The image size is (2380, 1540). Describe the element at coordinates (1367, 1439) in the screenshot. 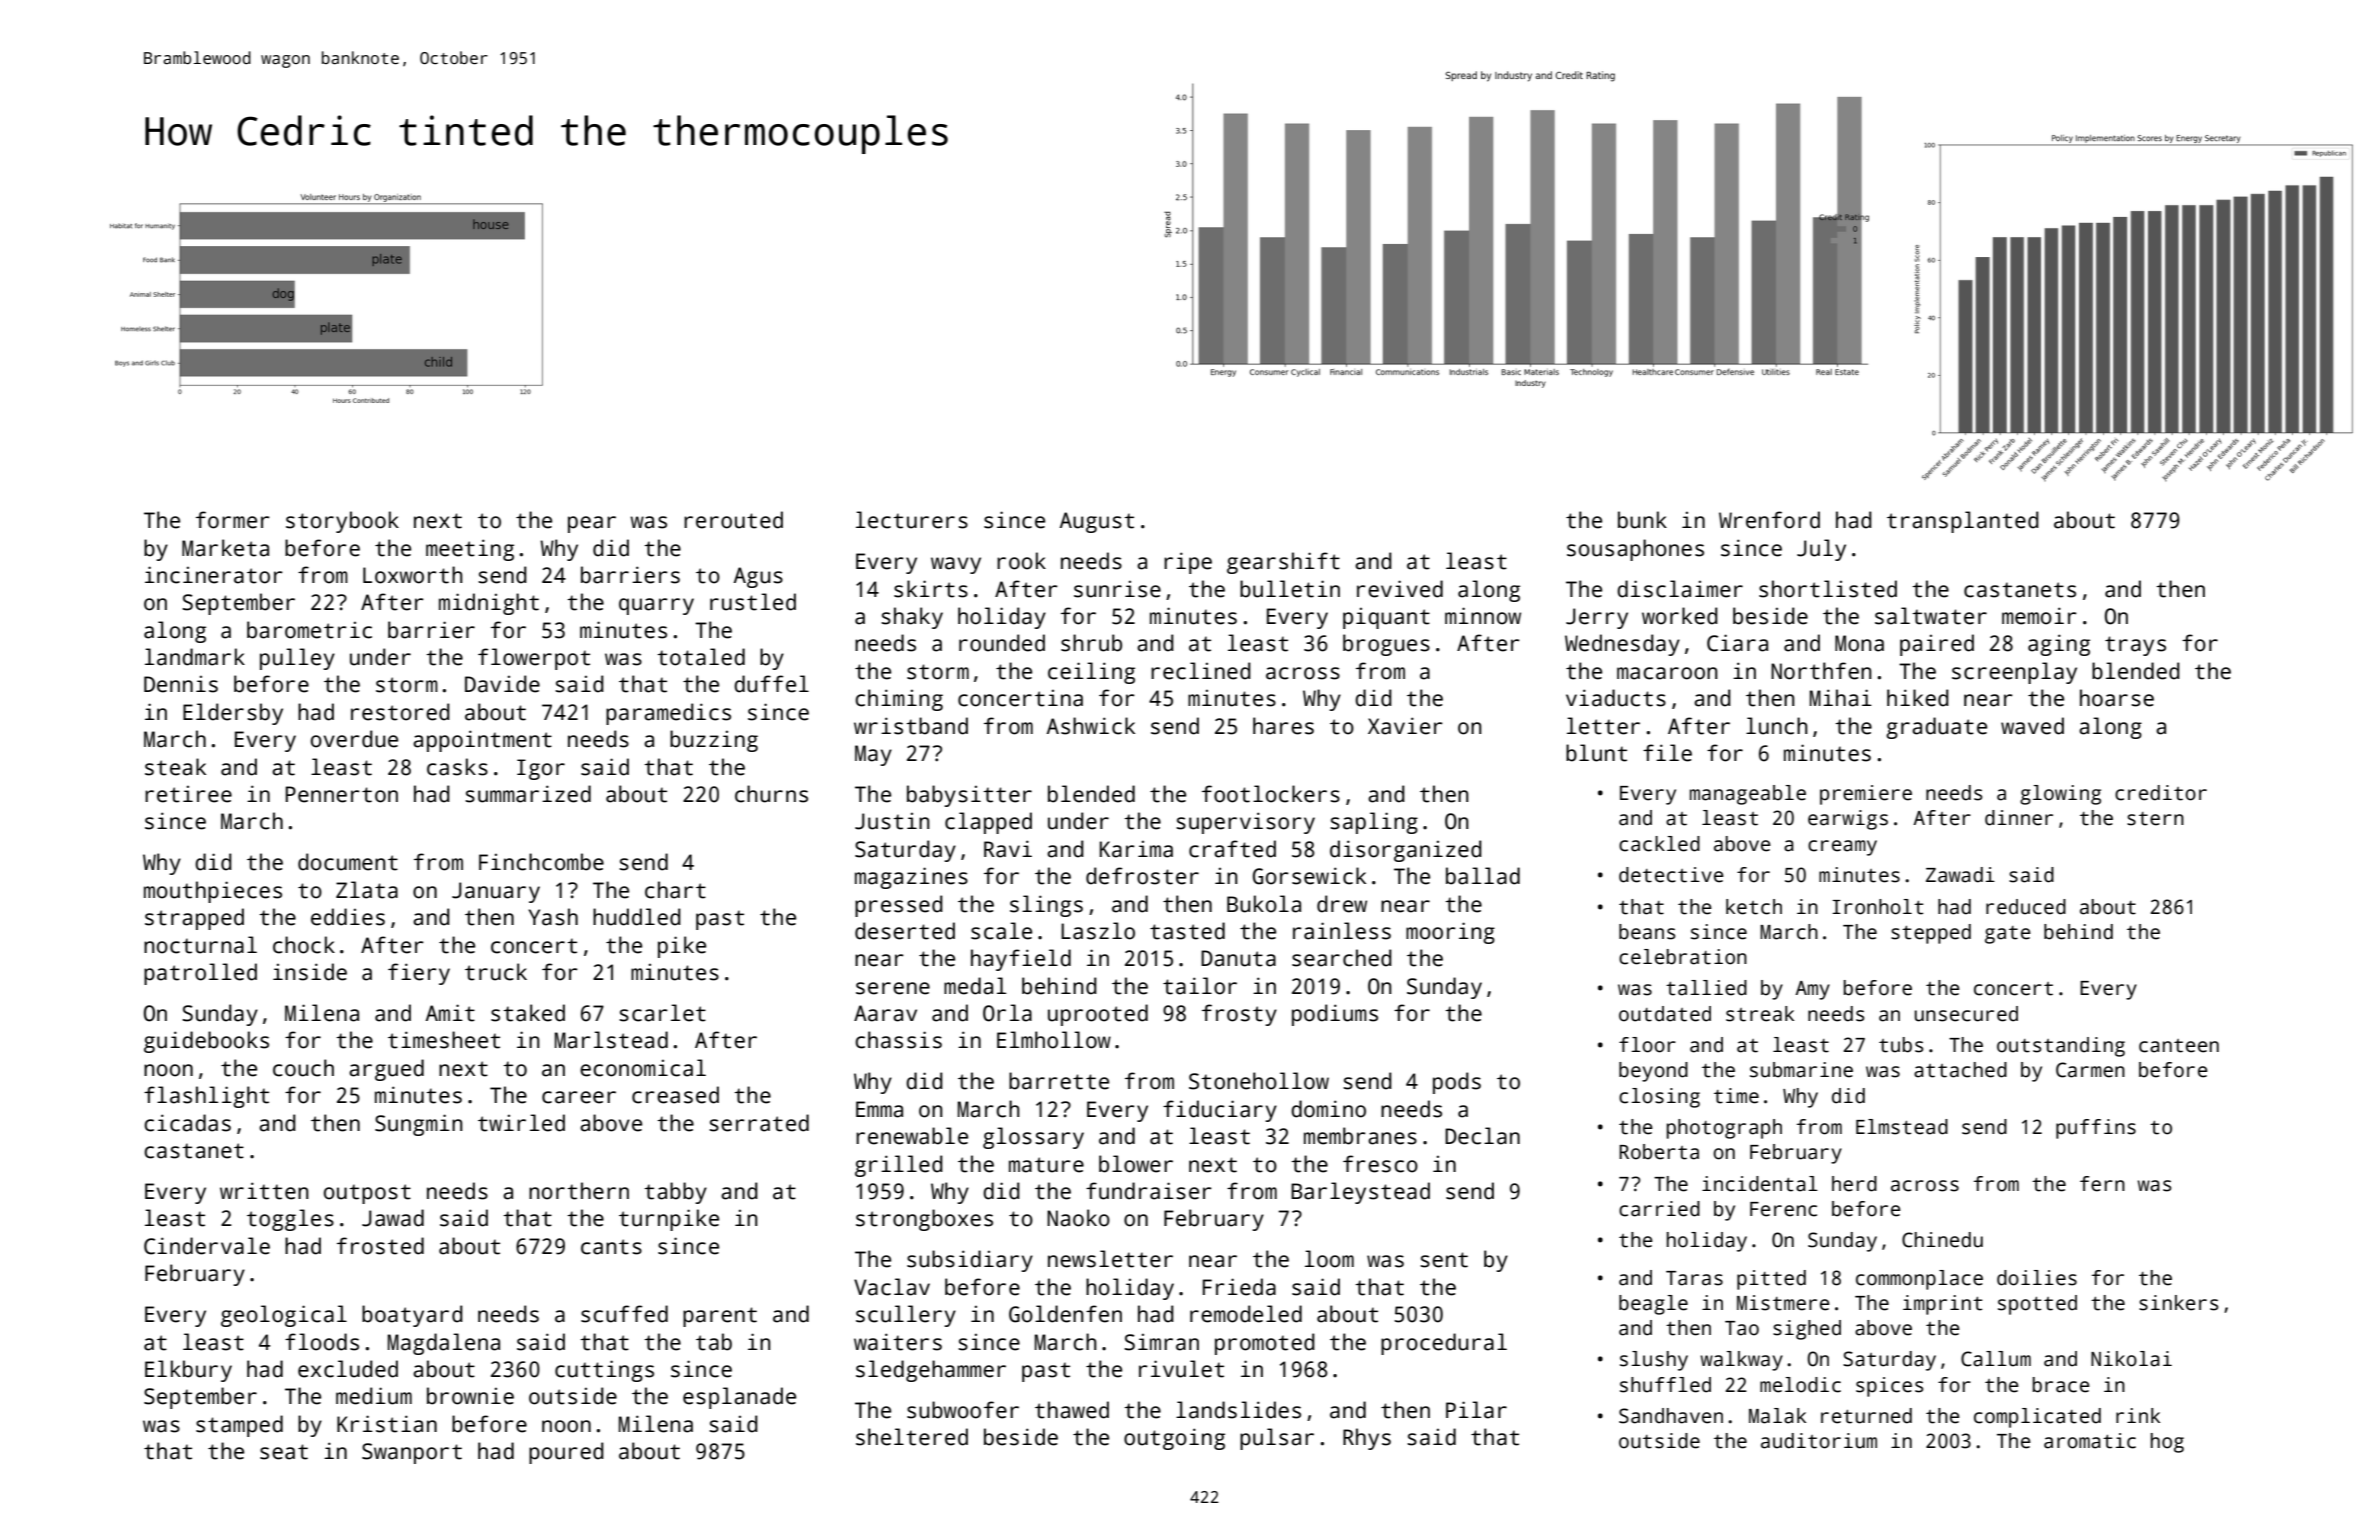

I see `Rhys` at that location.
